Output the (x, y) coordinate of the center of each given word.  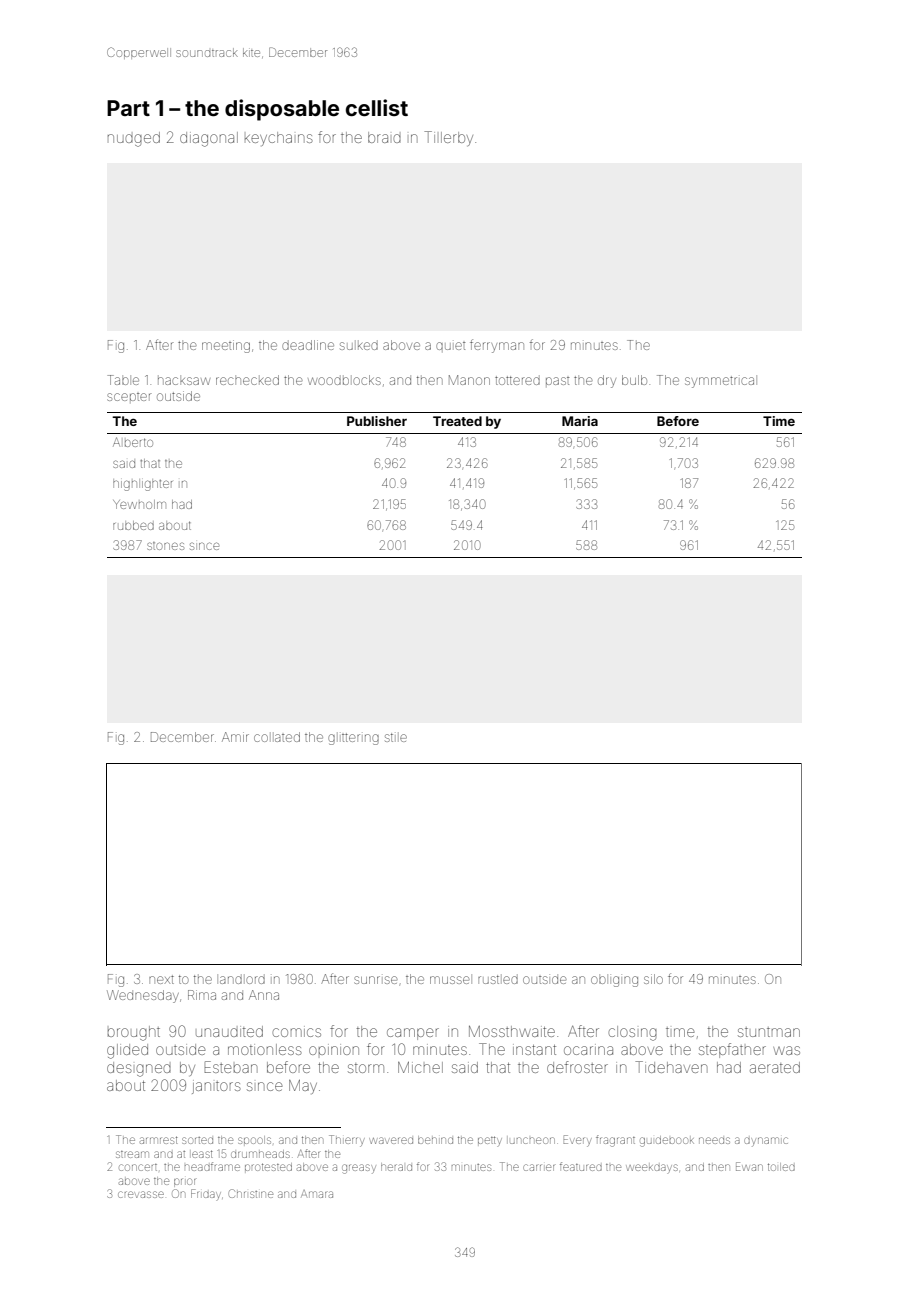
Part (128, 108)
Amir (235, 737)
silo (653, 979)
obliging (614, 981)
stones (165, 546)
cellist (377, 107)
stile (396, 737)
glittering (353, 739)
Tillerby (448, 138)
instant (534, 1049)
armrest (159, 1140)
